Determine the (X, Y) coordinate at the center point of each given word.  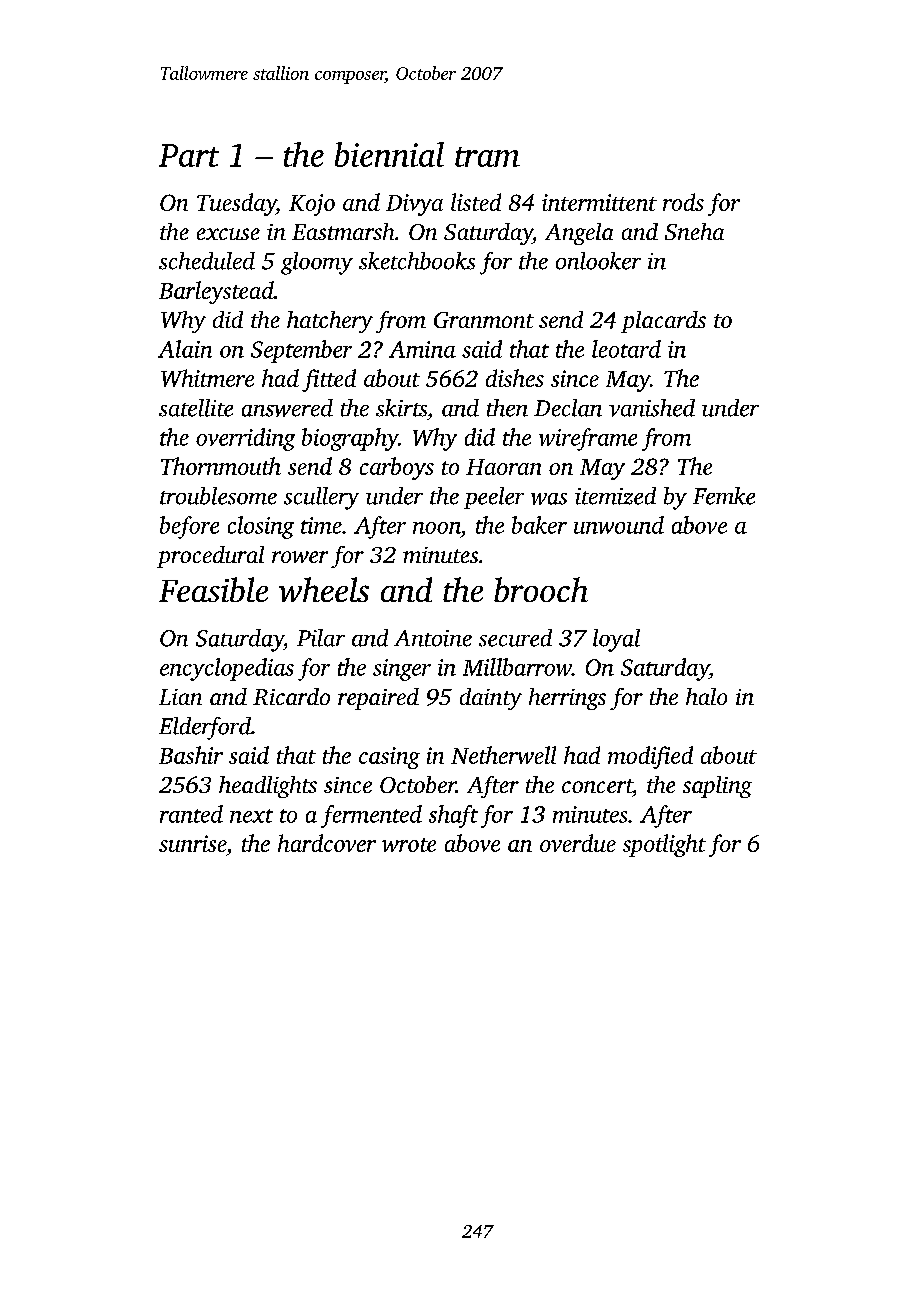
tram (487, 157)
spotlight (664, 845)
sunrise (192, 843)
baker (539, 525)
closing (261, 527)
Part (189, 155)
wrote (409, 845)
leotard (626, 349)
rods (683, 202)
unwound (619, 525)
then (507, 408)
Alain (185, 349)
